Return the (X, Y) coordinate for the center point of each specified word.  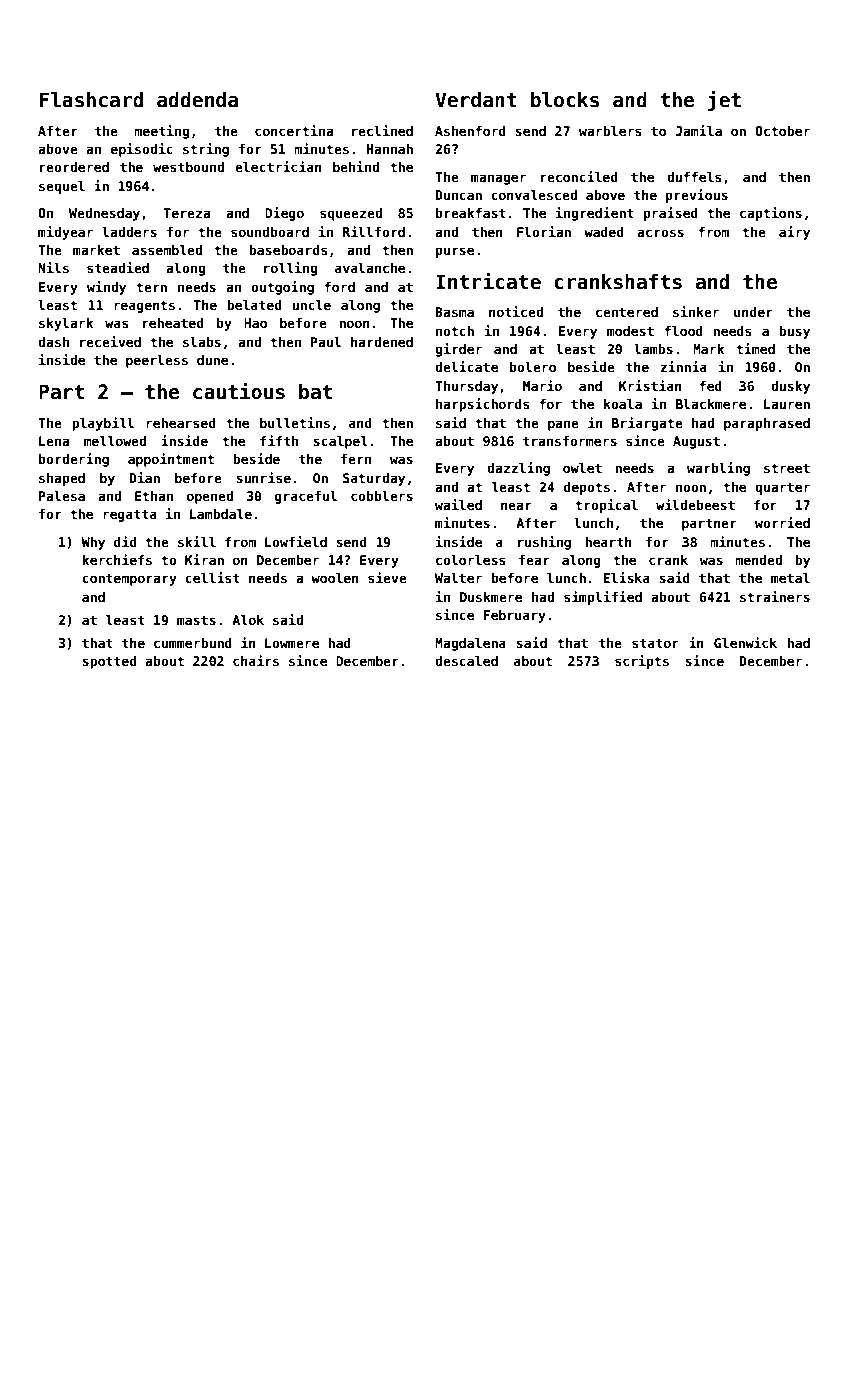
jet (724, 101)
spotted (109, 662)
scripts (642, 662)
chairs (256, 660)
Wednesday (104, 214)
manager (498, 179)
